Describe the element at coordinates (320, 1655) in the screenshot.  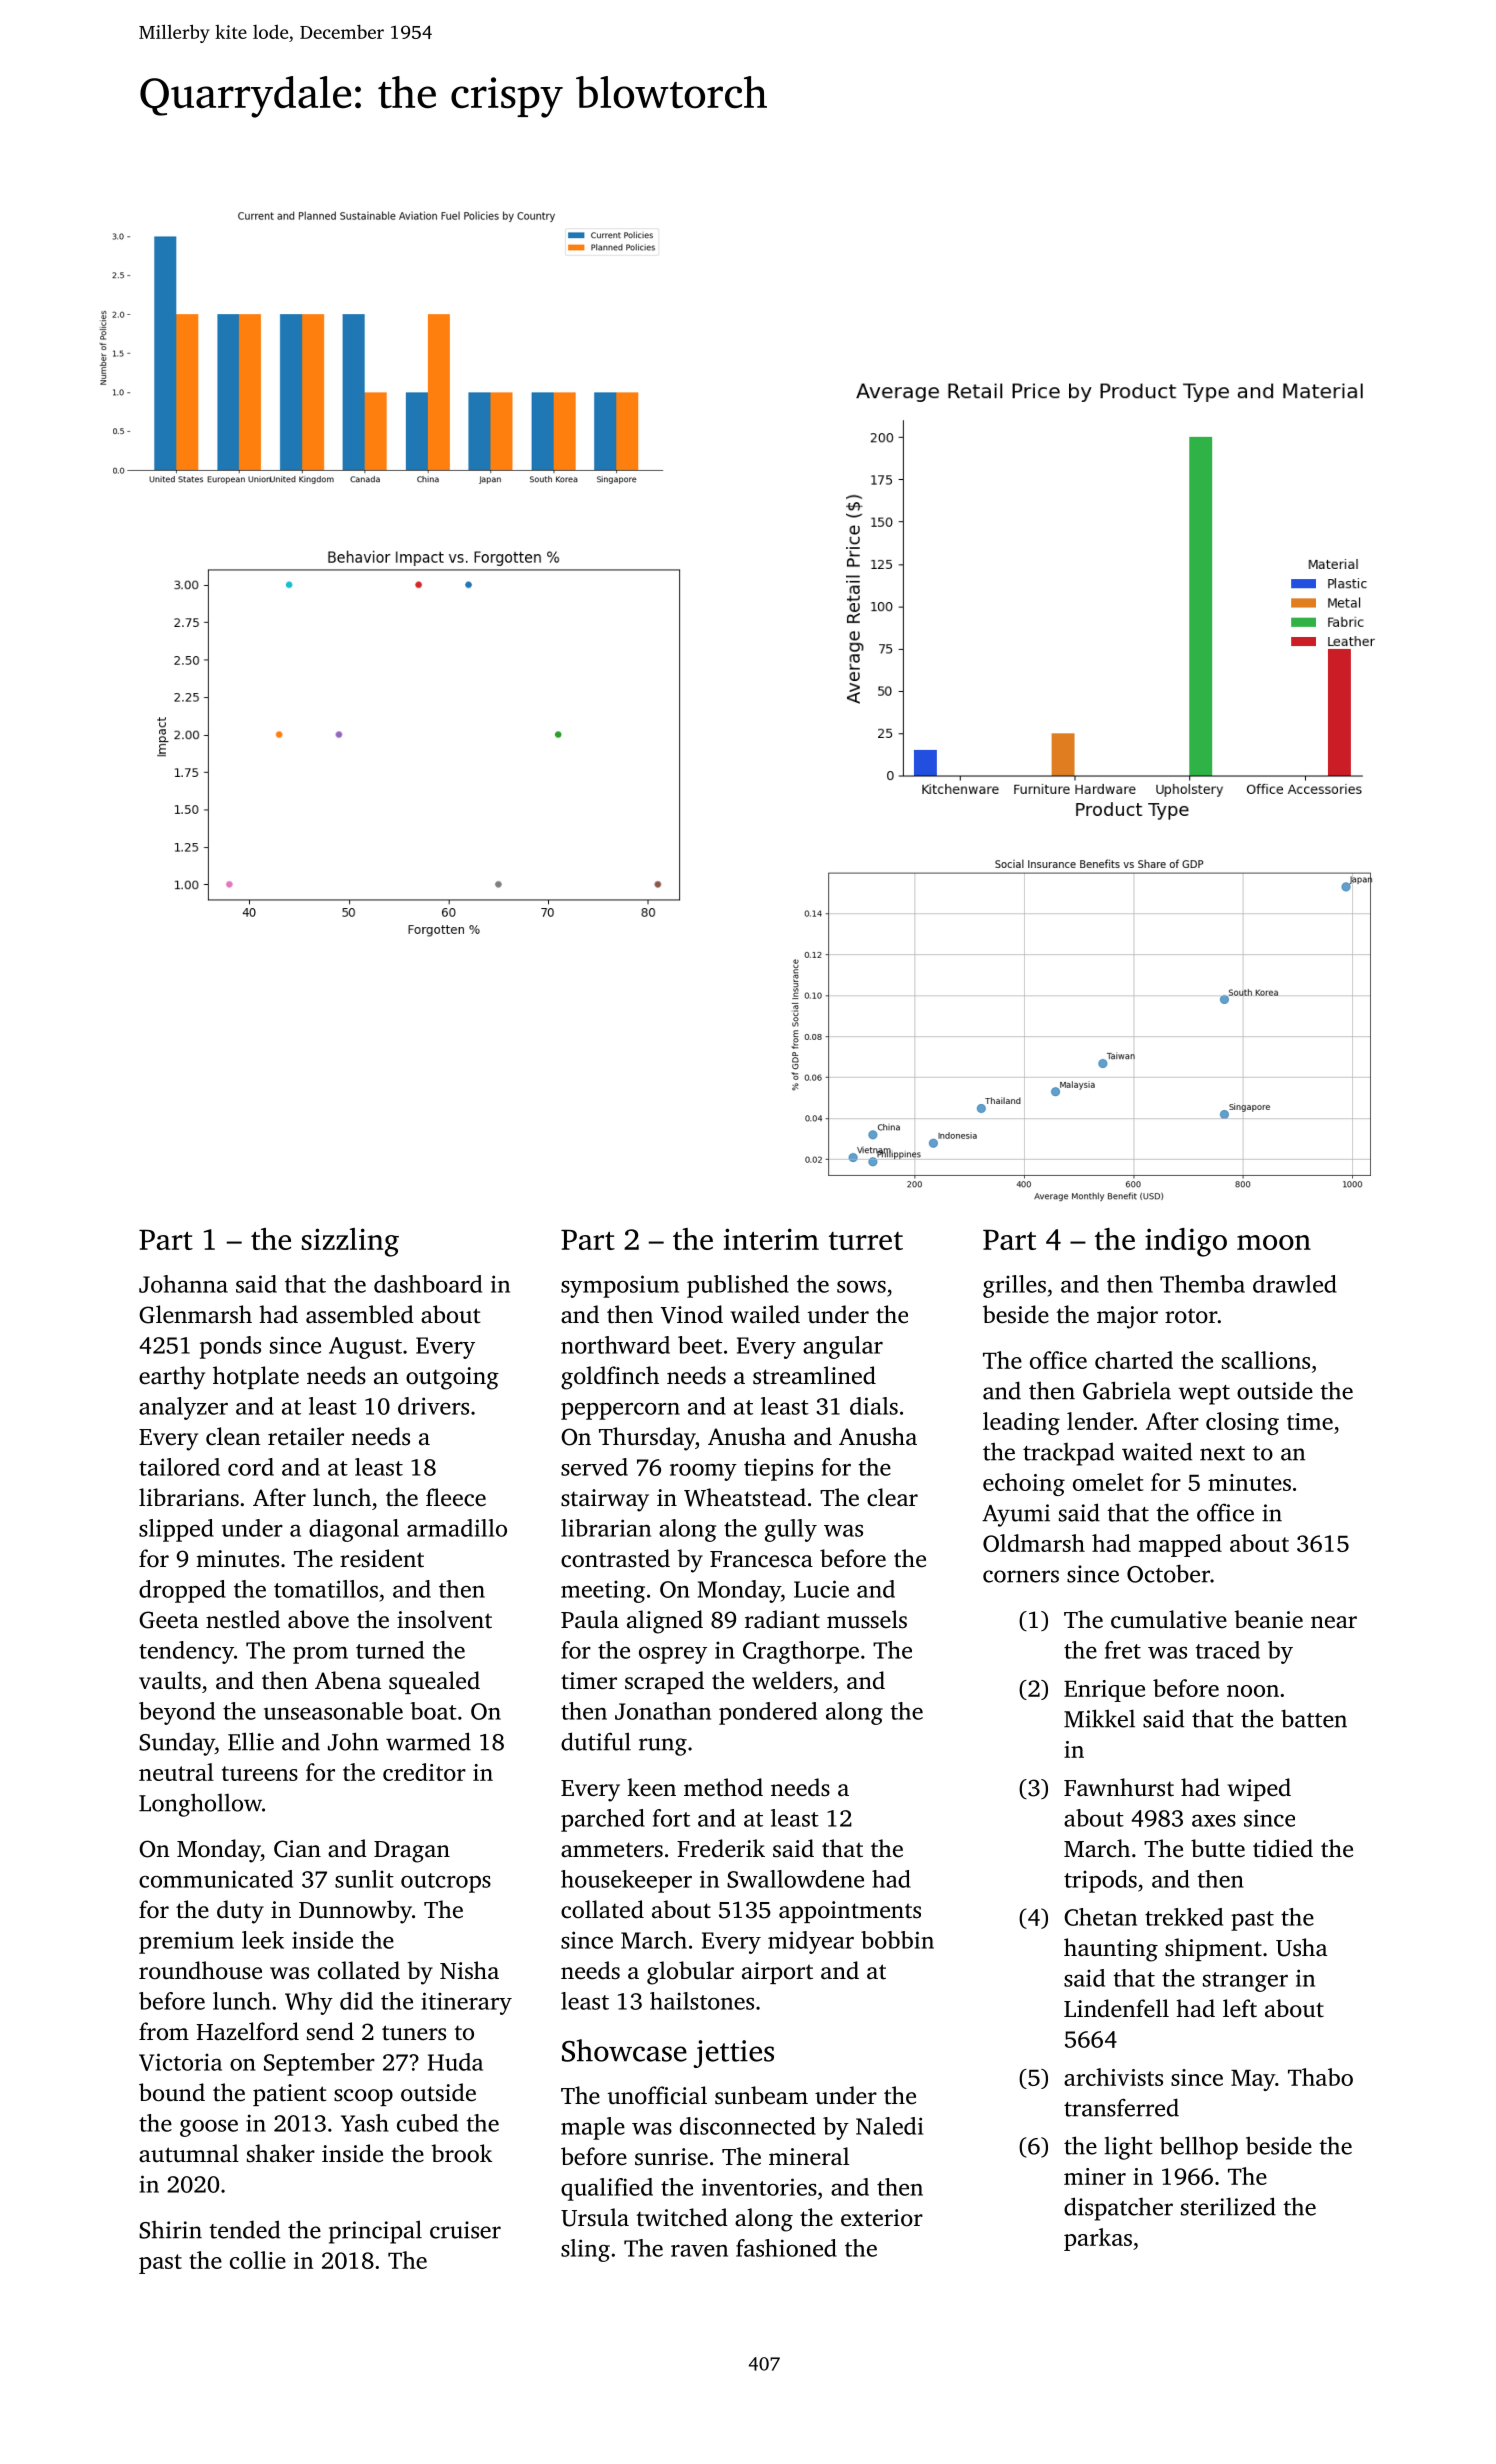
I see `prom` at that location.
